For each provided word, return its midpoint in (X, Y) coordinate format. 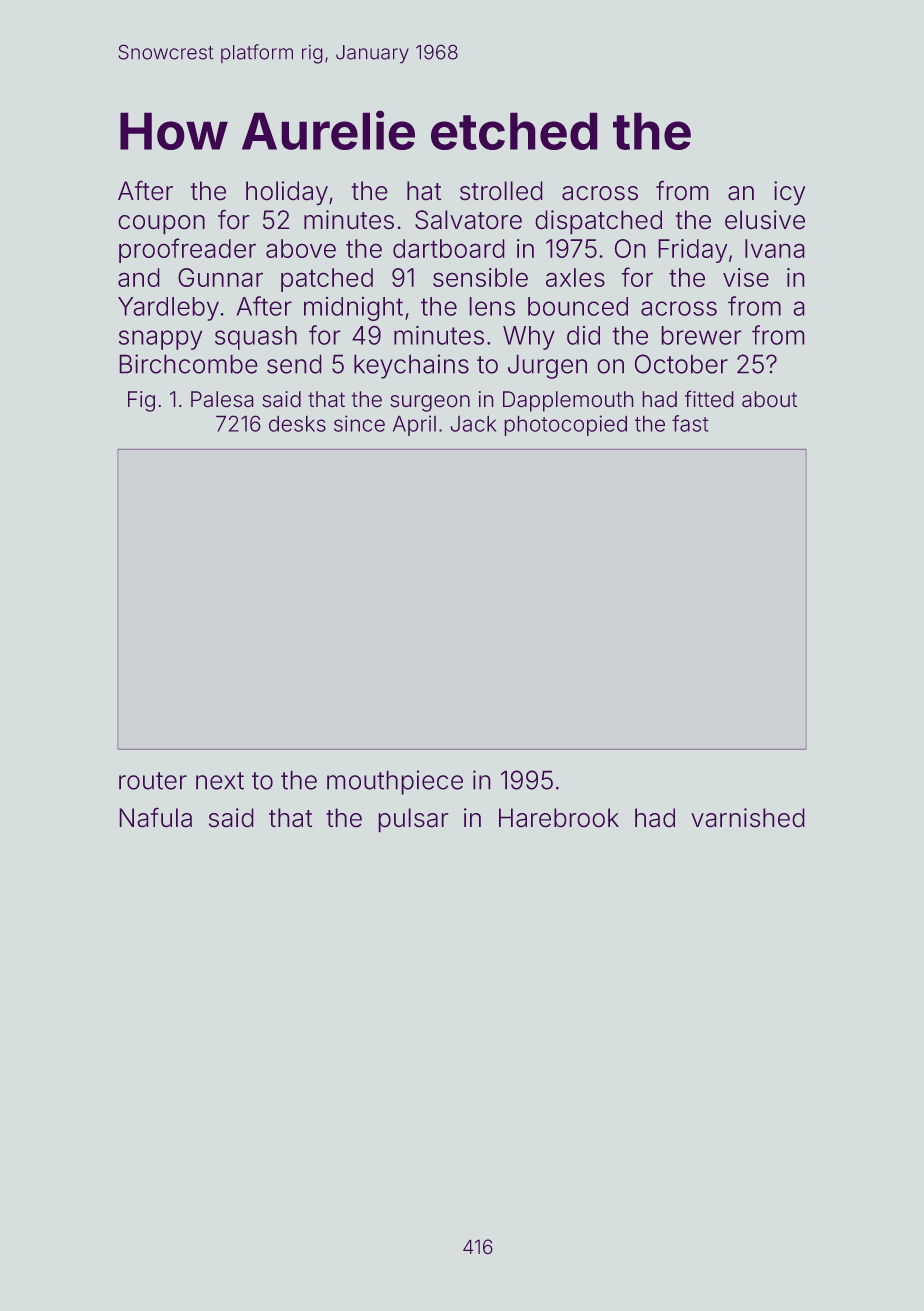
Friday (693, 251)
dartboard (448, 248)
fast (690, 423)
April (414, 425)
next (220, 781)
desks (297, 424)
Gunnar (220, 277)
